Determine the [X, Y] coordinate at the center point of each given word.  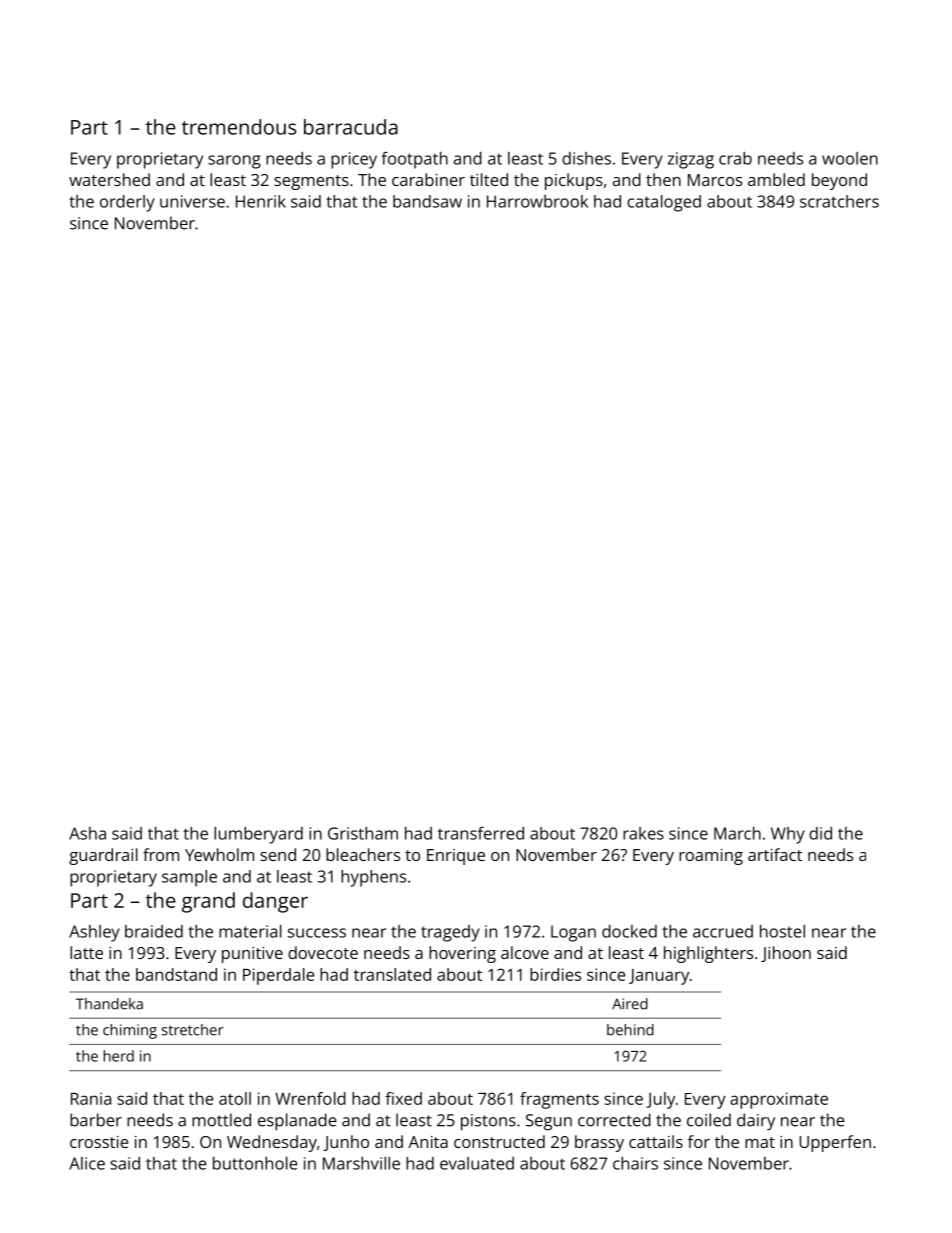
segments [311, 182]
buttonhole [255, 1163]
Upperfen [835, 1143]
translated [392, 974]
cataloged [664, 203]
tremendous [239, 127]
